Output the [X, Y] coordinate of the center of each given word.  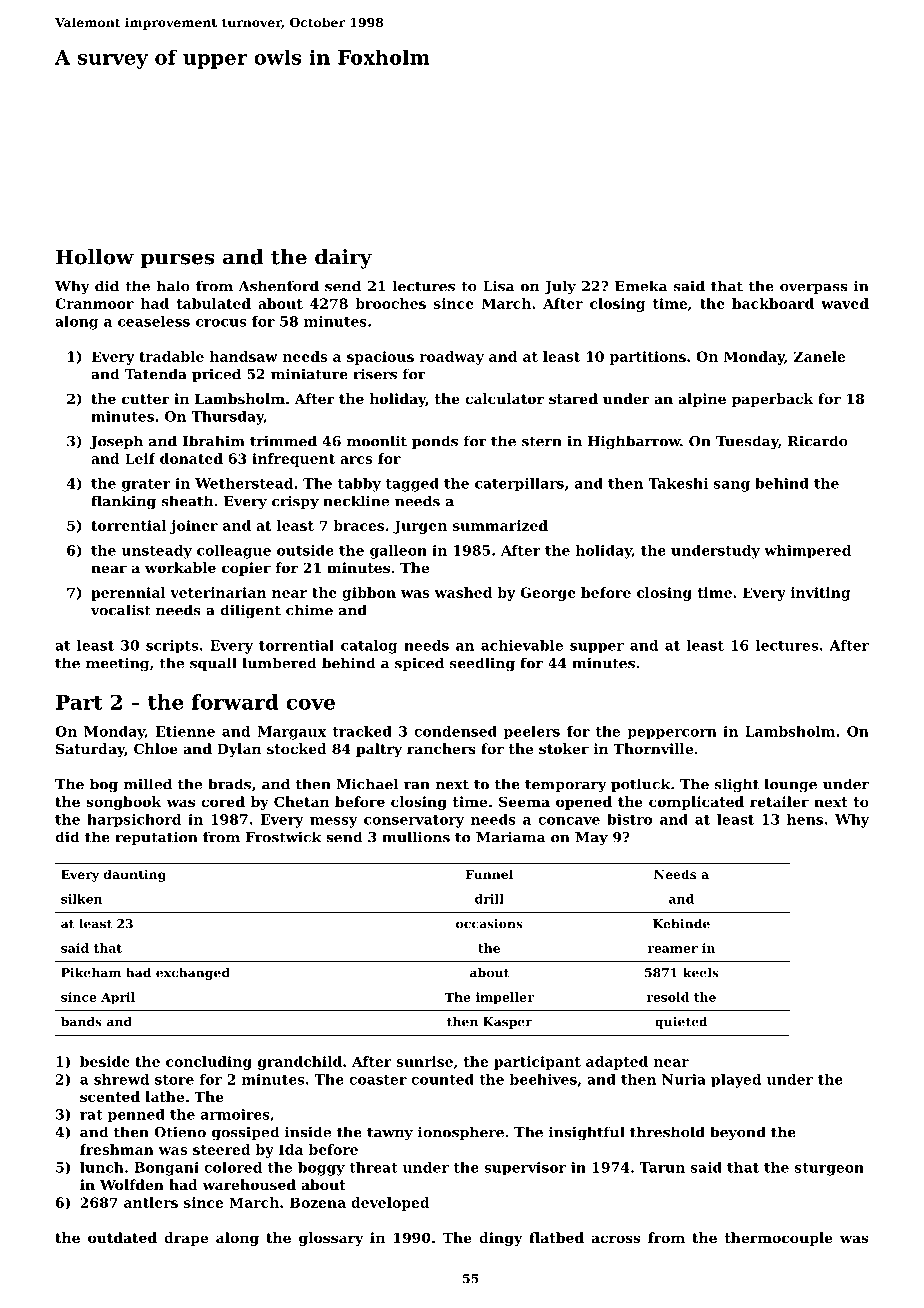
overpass [813, 289]
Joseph [116, 442]
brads [229, 784]
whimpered [807, 552]
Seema [524, 801]
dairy [343, 259]
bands [81, 1022]
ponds [435, 442]
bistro [629, 819]
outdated [122, 1237]
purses [177, 261]
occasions [489, 924]
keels [701, 973]
